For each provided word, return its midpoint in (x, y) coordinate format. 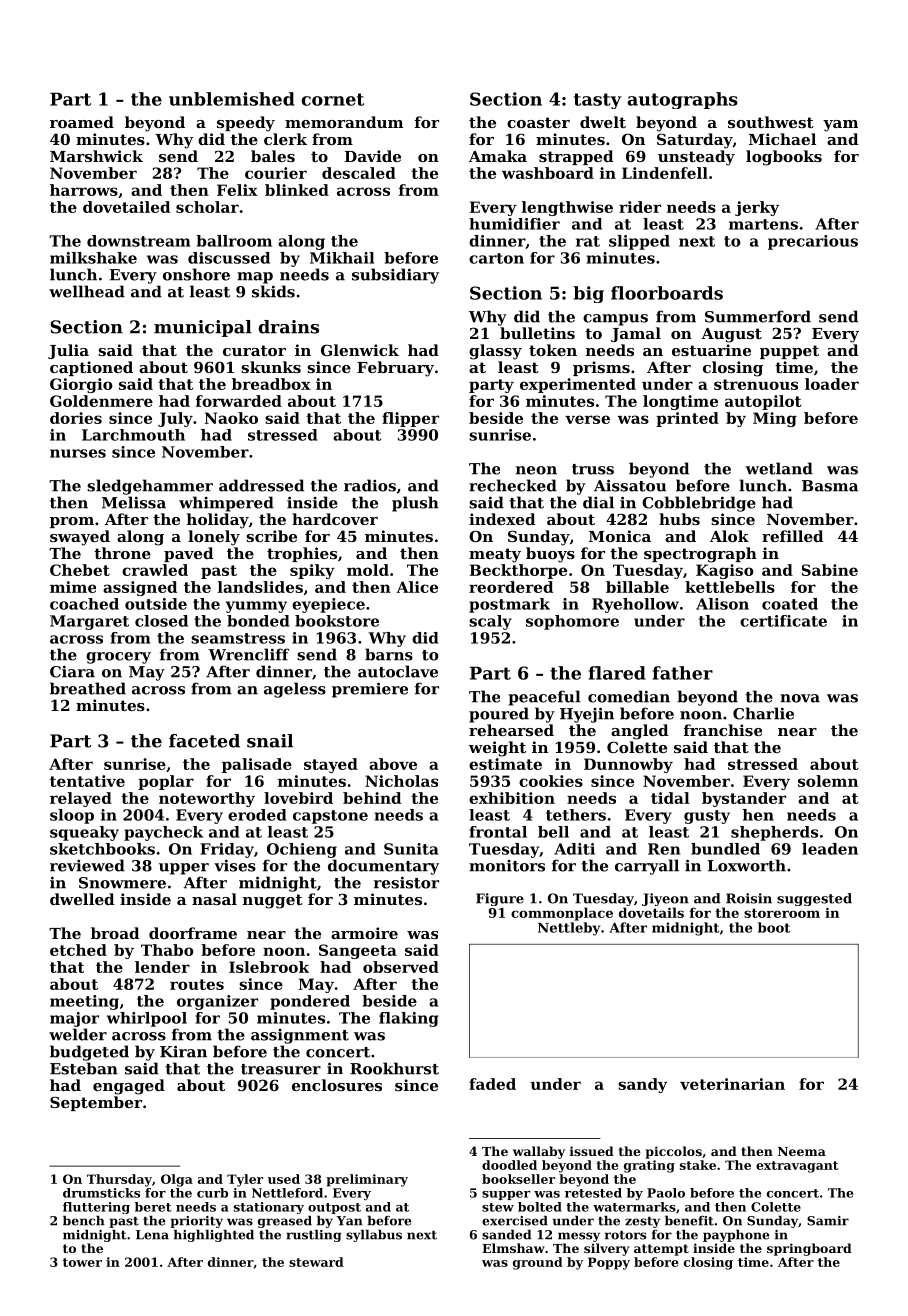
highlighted (214, 1236)
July (175, 419)
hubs (679, 519)
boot (774, 927)
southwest (771, 122)
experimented (578, 385)
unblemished (232, 99)
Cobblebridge (699, 504)
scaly (490, 622)
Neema (802, 1151)
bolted (540, 1207)
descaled (359, 173)
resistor (406, 882)
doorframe (193, 933)
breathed (88, 688)
